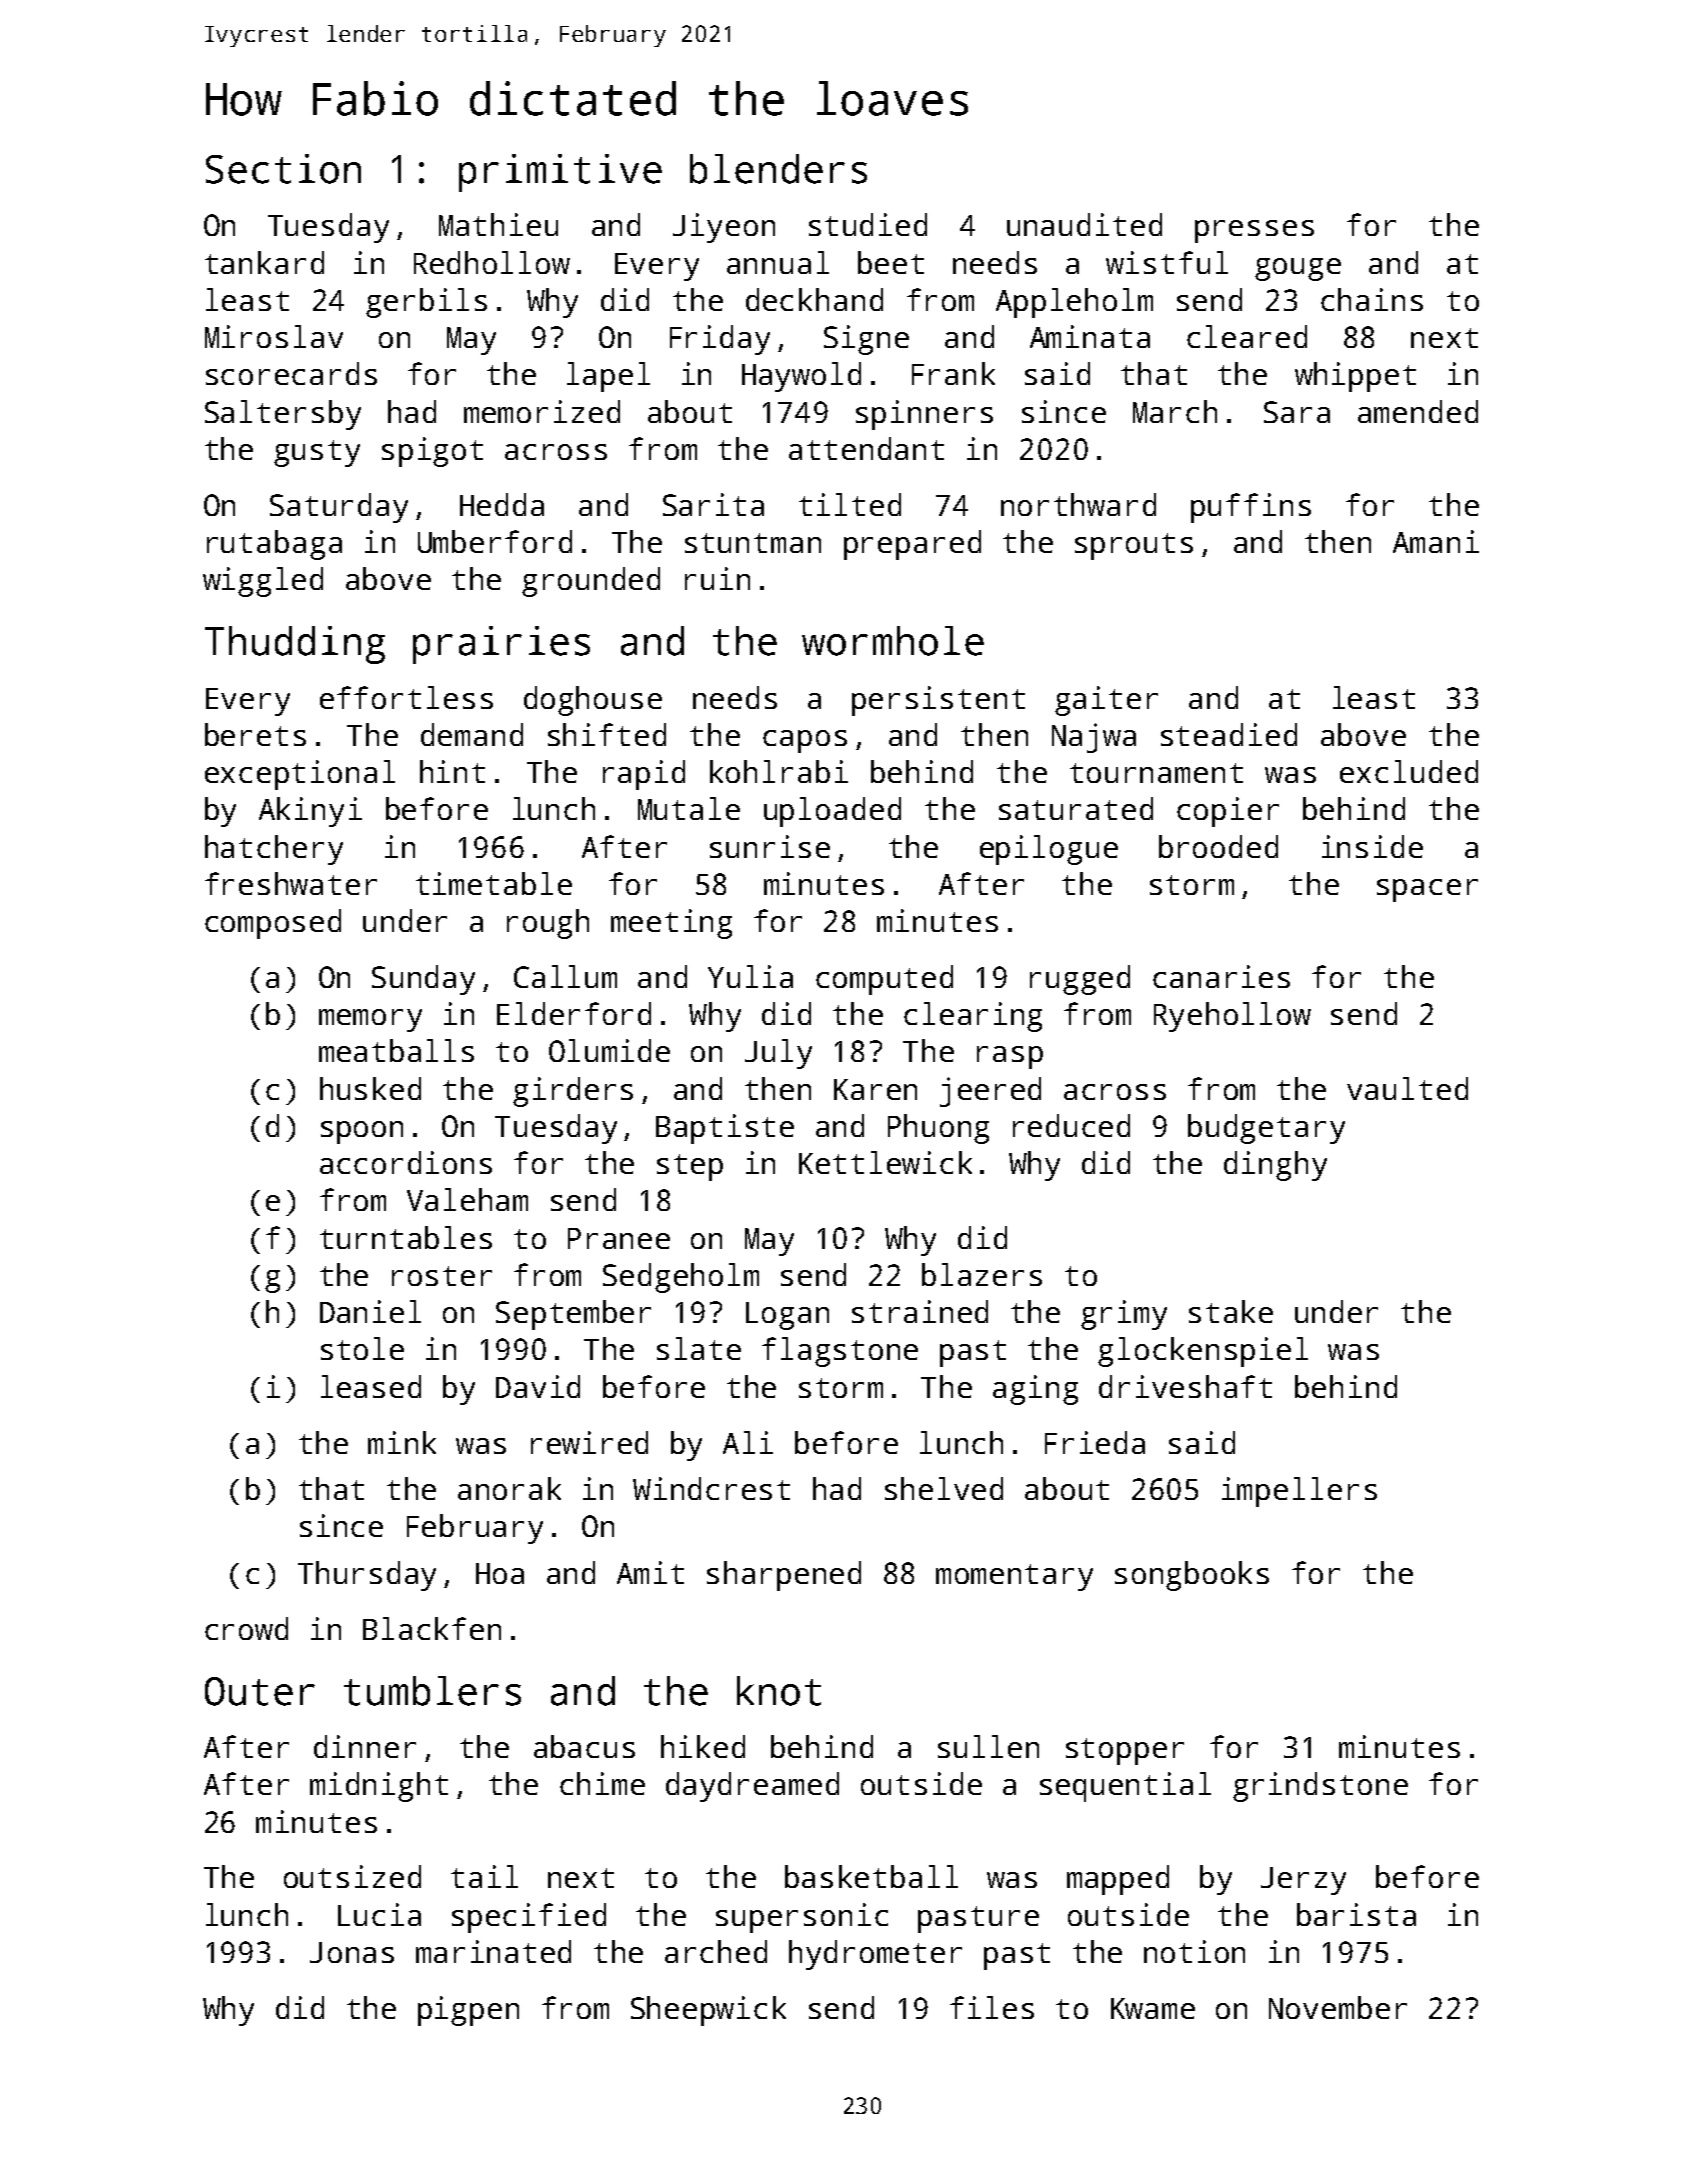  What do you see at coordinates (1320, 1787) in the page?
I see `grindstone` at bounding box center [1320, 1787].
